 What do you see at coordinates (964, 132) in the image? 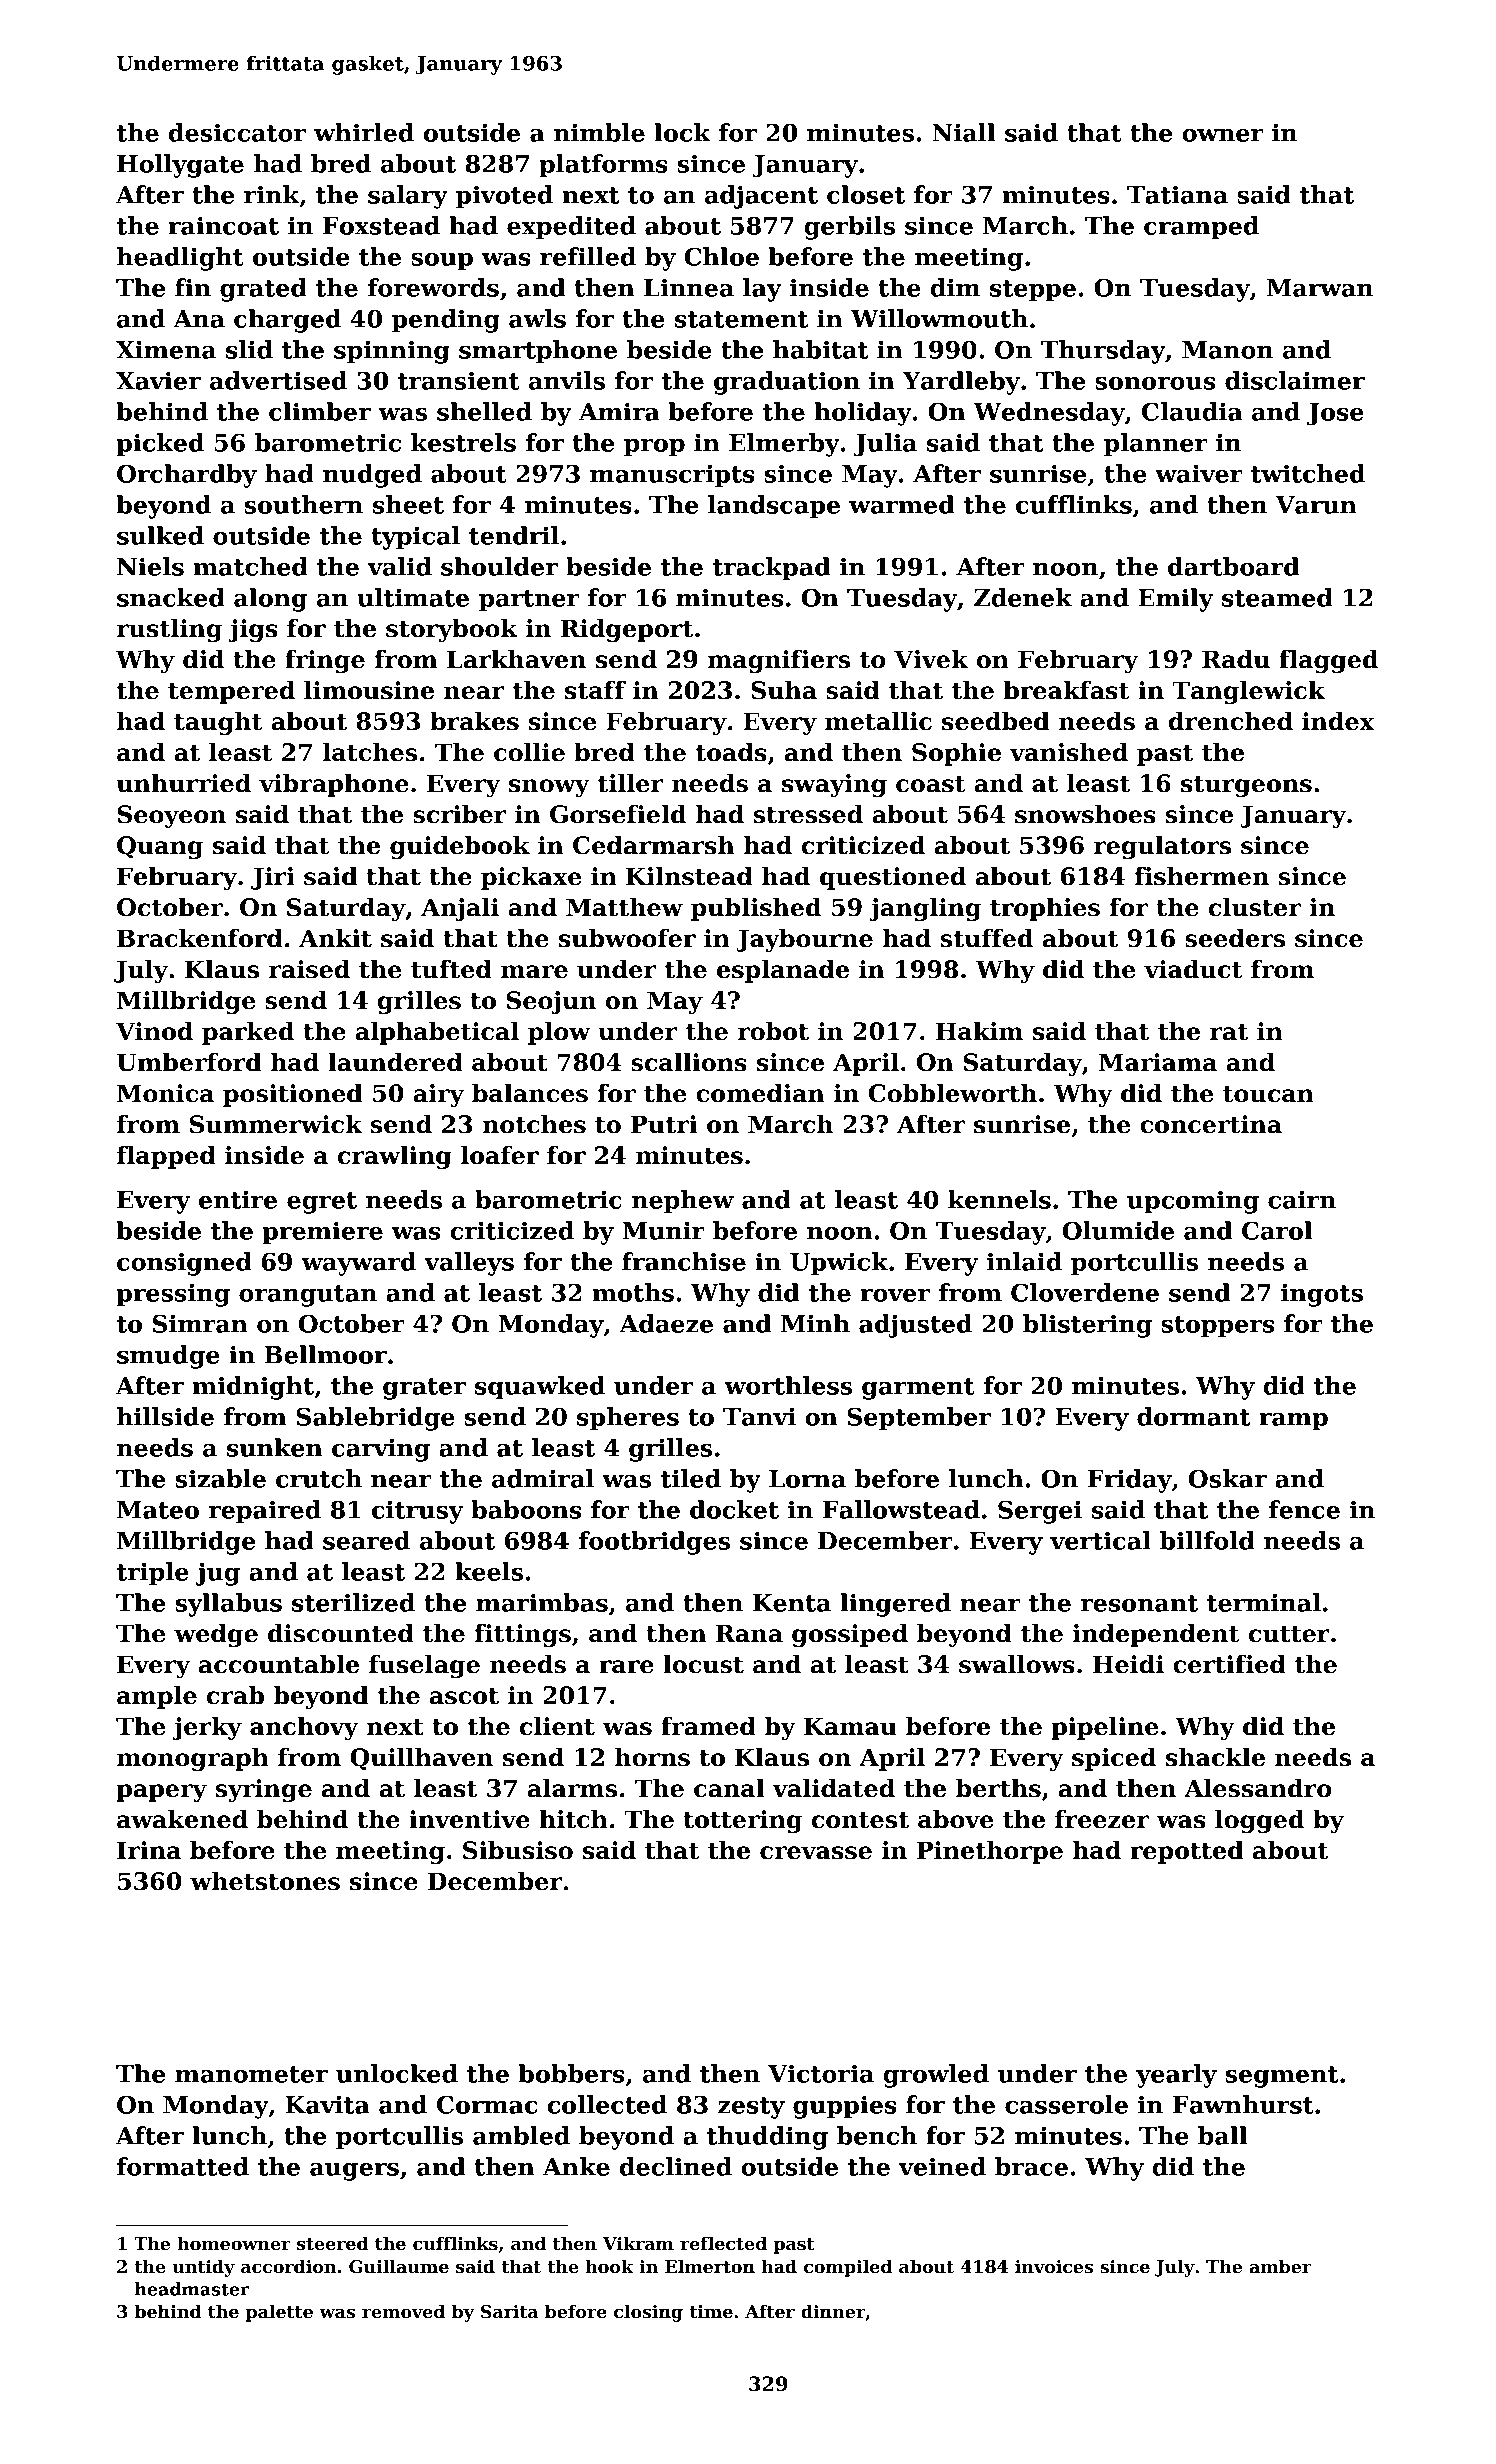
I see `Niall` at bounding box center [964, 132].
